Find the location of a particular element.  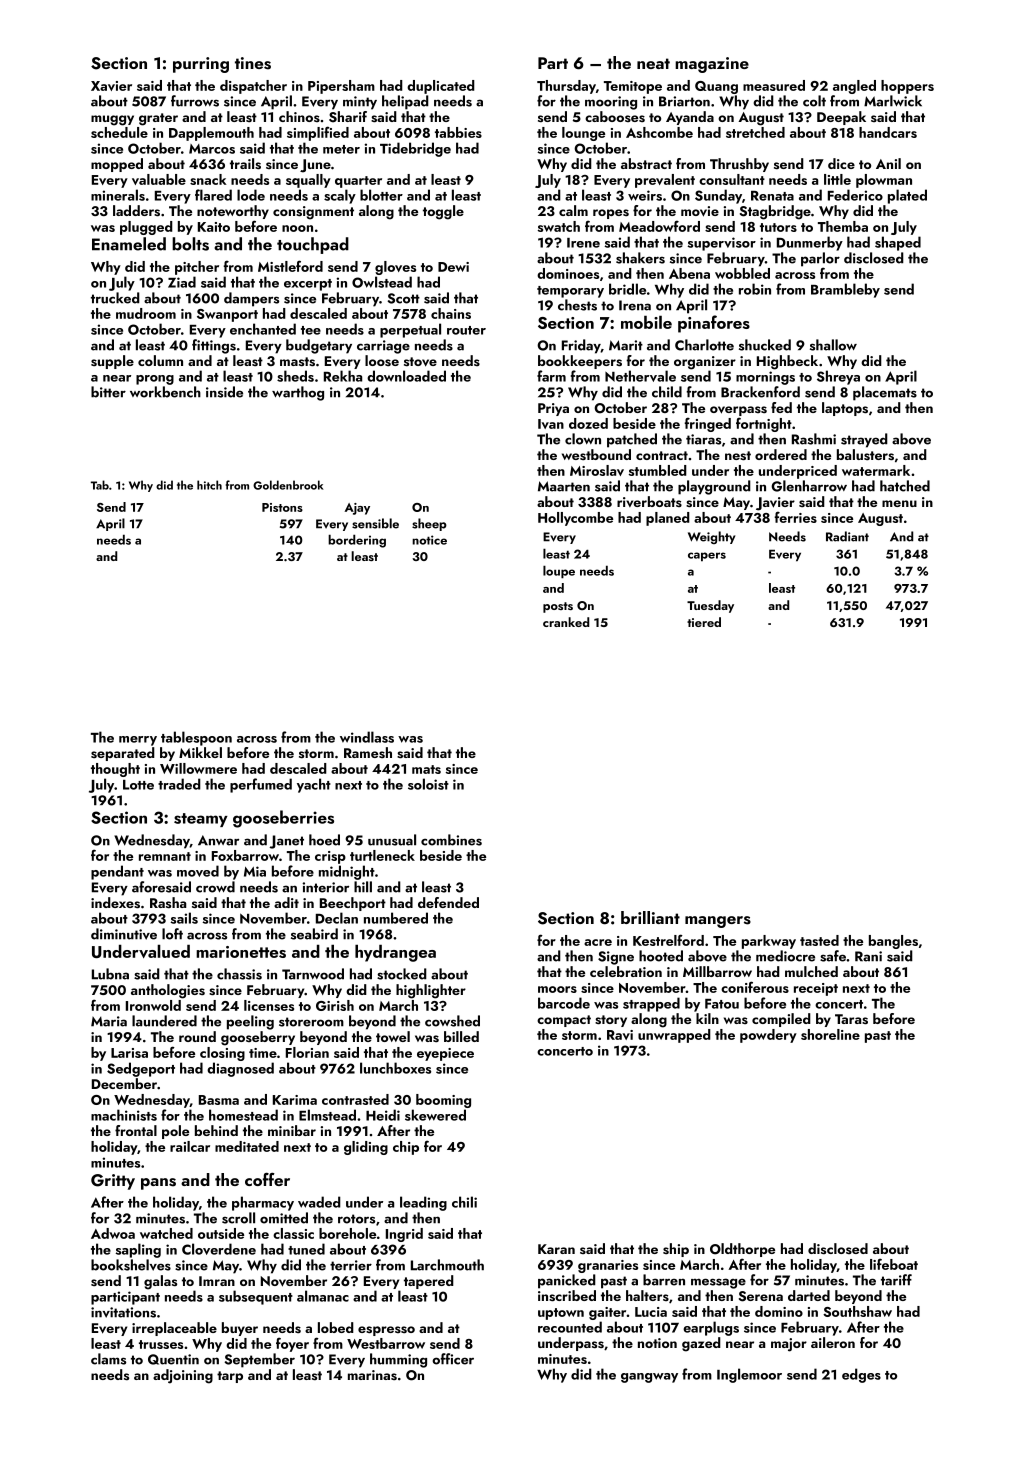

lounge is located at coordinates (583, 134).
